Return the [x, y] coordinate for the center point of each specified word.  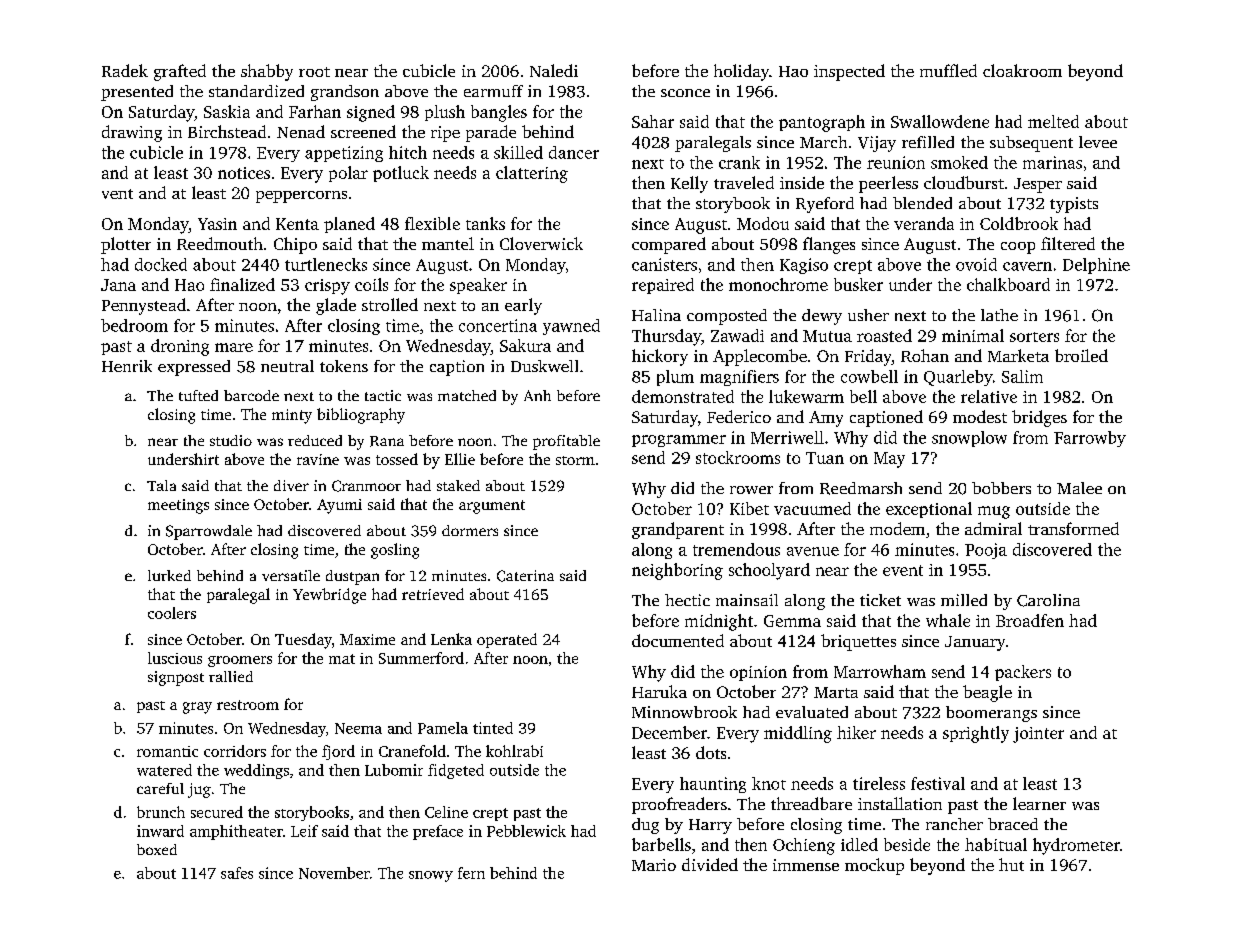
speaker [478, 286]
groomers [240, 661]
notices [244, 173]
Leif [304, 831]
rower [751, 490]
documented [678, 640]
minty [292, 416]
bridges [1039, 418]
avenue [813, 551]
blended [922, 203]
